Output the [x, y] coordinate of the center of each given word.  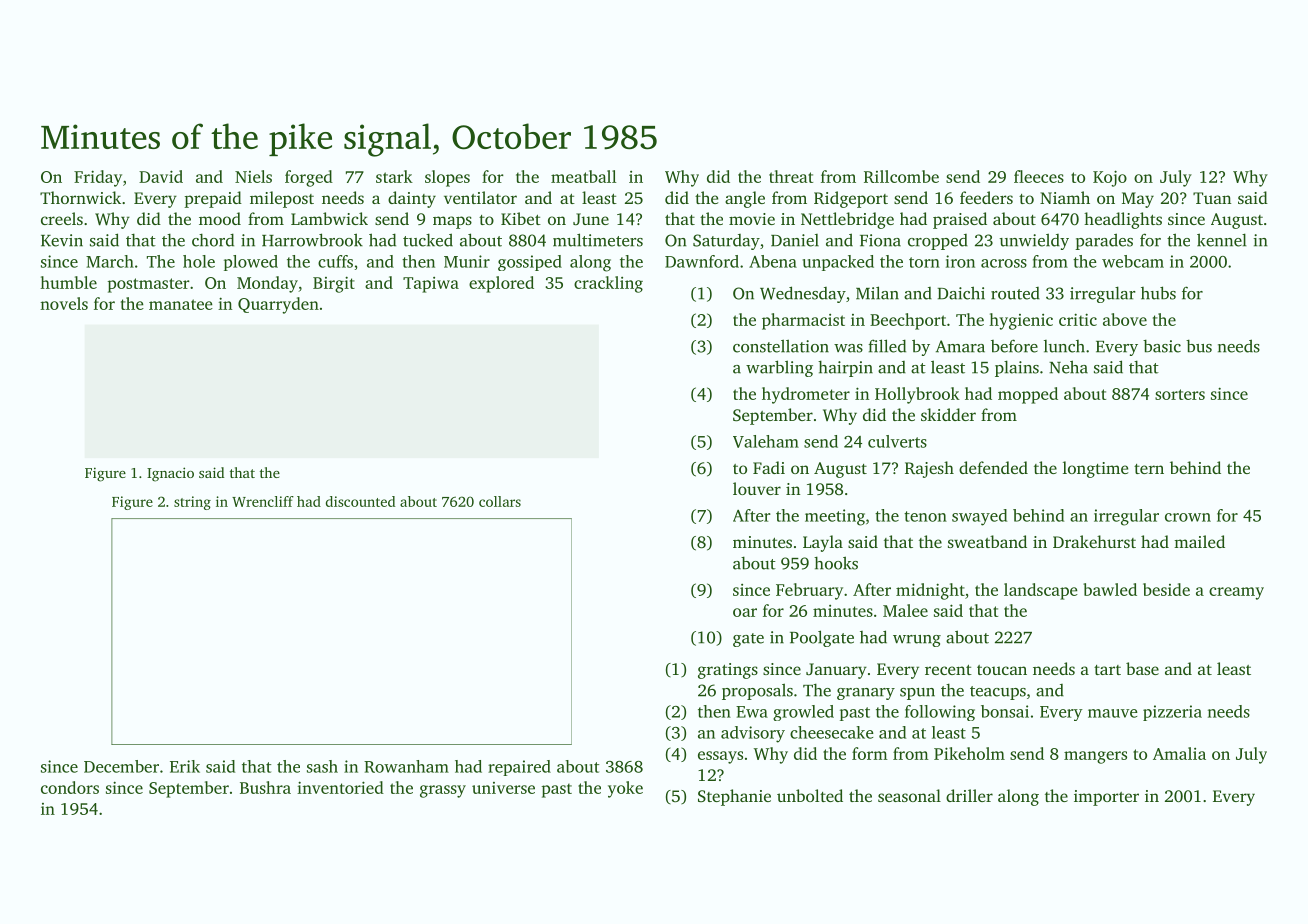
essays [720, 757]
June [591, 219]
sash [322, 766]
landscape [1041, 591]
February [809, 591]
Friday [98, 178]
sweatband [987, 541]
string [192, 503]
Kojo [1110, 178]
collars [500, 501]
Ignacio [170, 474]
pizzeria [1172, 713]
